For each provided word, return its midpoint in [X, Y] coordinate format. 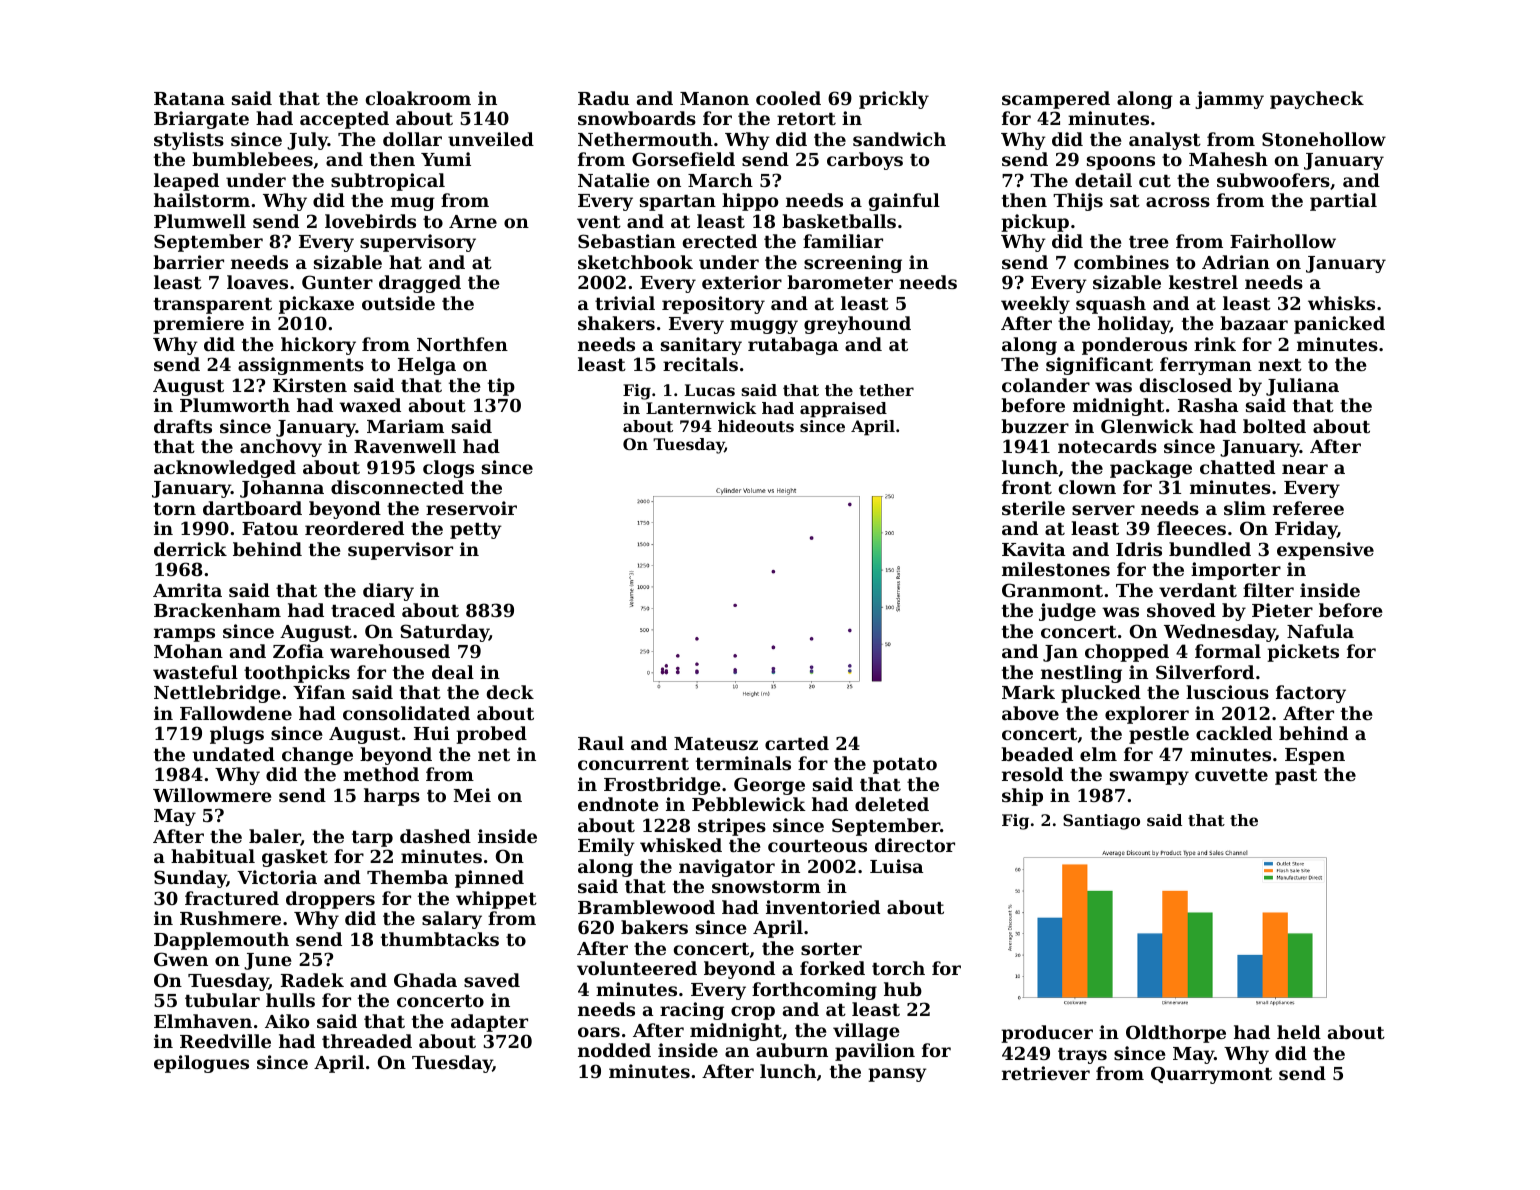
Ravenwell [405, 446]
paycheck [1317, 100]
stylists [189, 141]
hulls [290, 1000]
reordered [354, 528]
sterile [1033, 508]
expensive [1325, 551]
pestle [1159, 735]
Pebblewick [749, 804]
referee [1308, 508]
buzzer [1035, 426]
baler [275, 837]
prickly [894, 100]
